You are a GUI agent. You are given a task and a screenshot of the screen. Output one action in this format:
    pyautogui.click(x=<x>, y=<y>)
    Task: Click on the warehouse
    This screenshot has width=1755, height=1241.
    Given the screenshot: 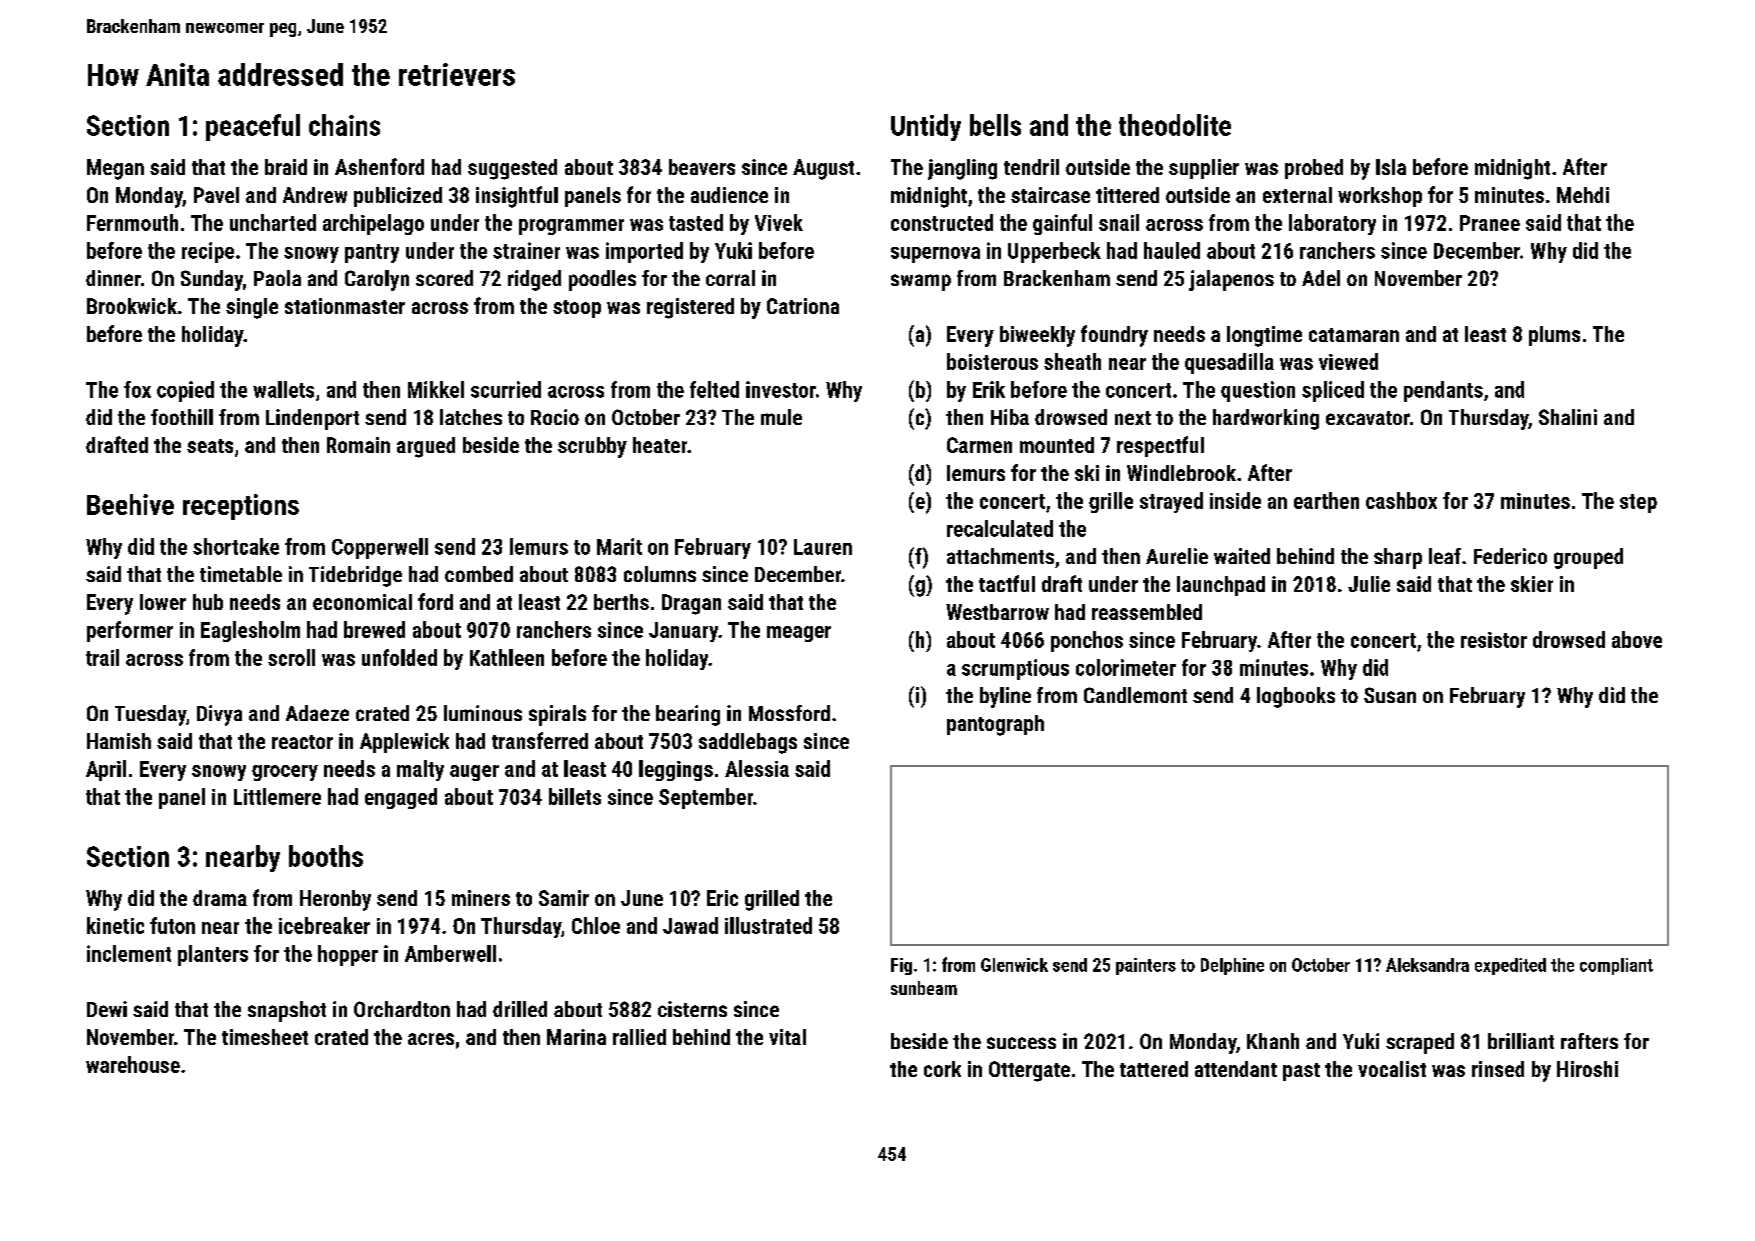 What is the action you would take?
    pyautogui.click(x=133, y=1064)
